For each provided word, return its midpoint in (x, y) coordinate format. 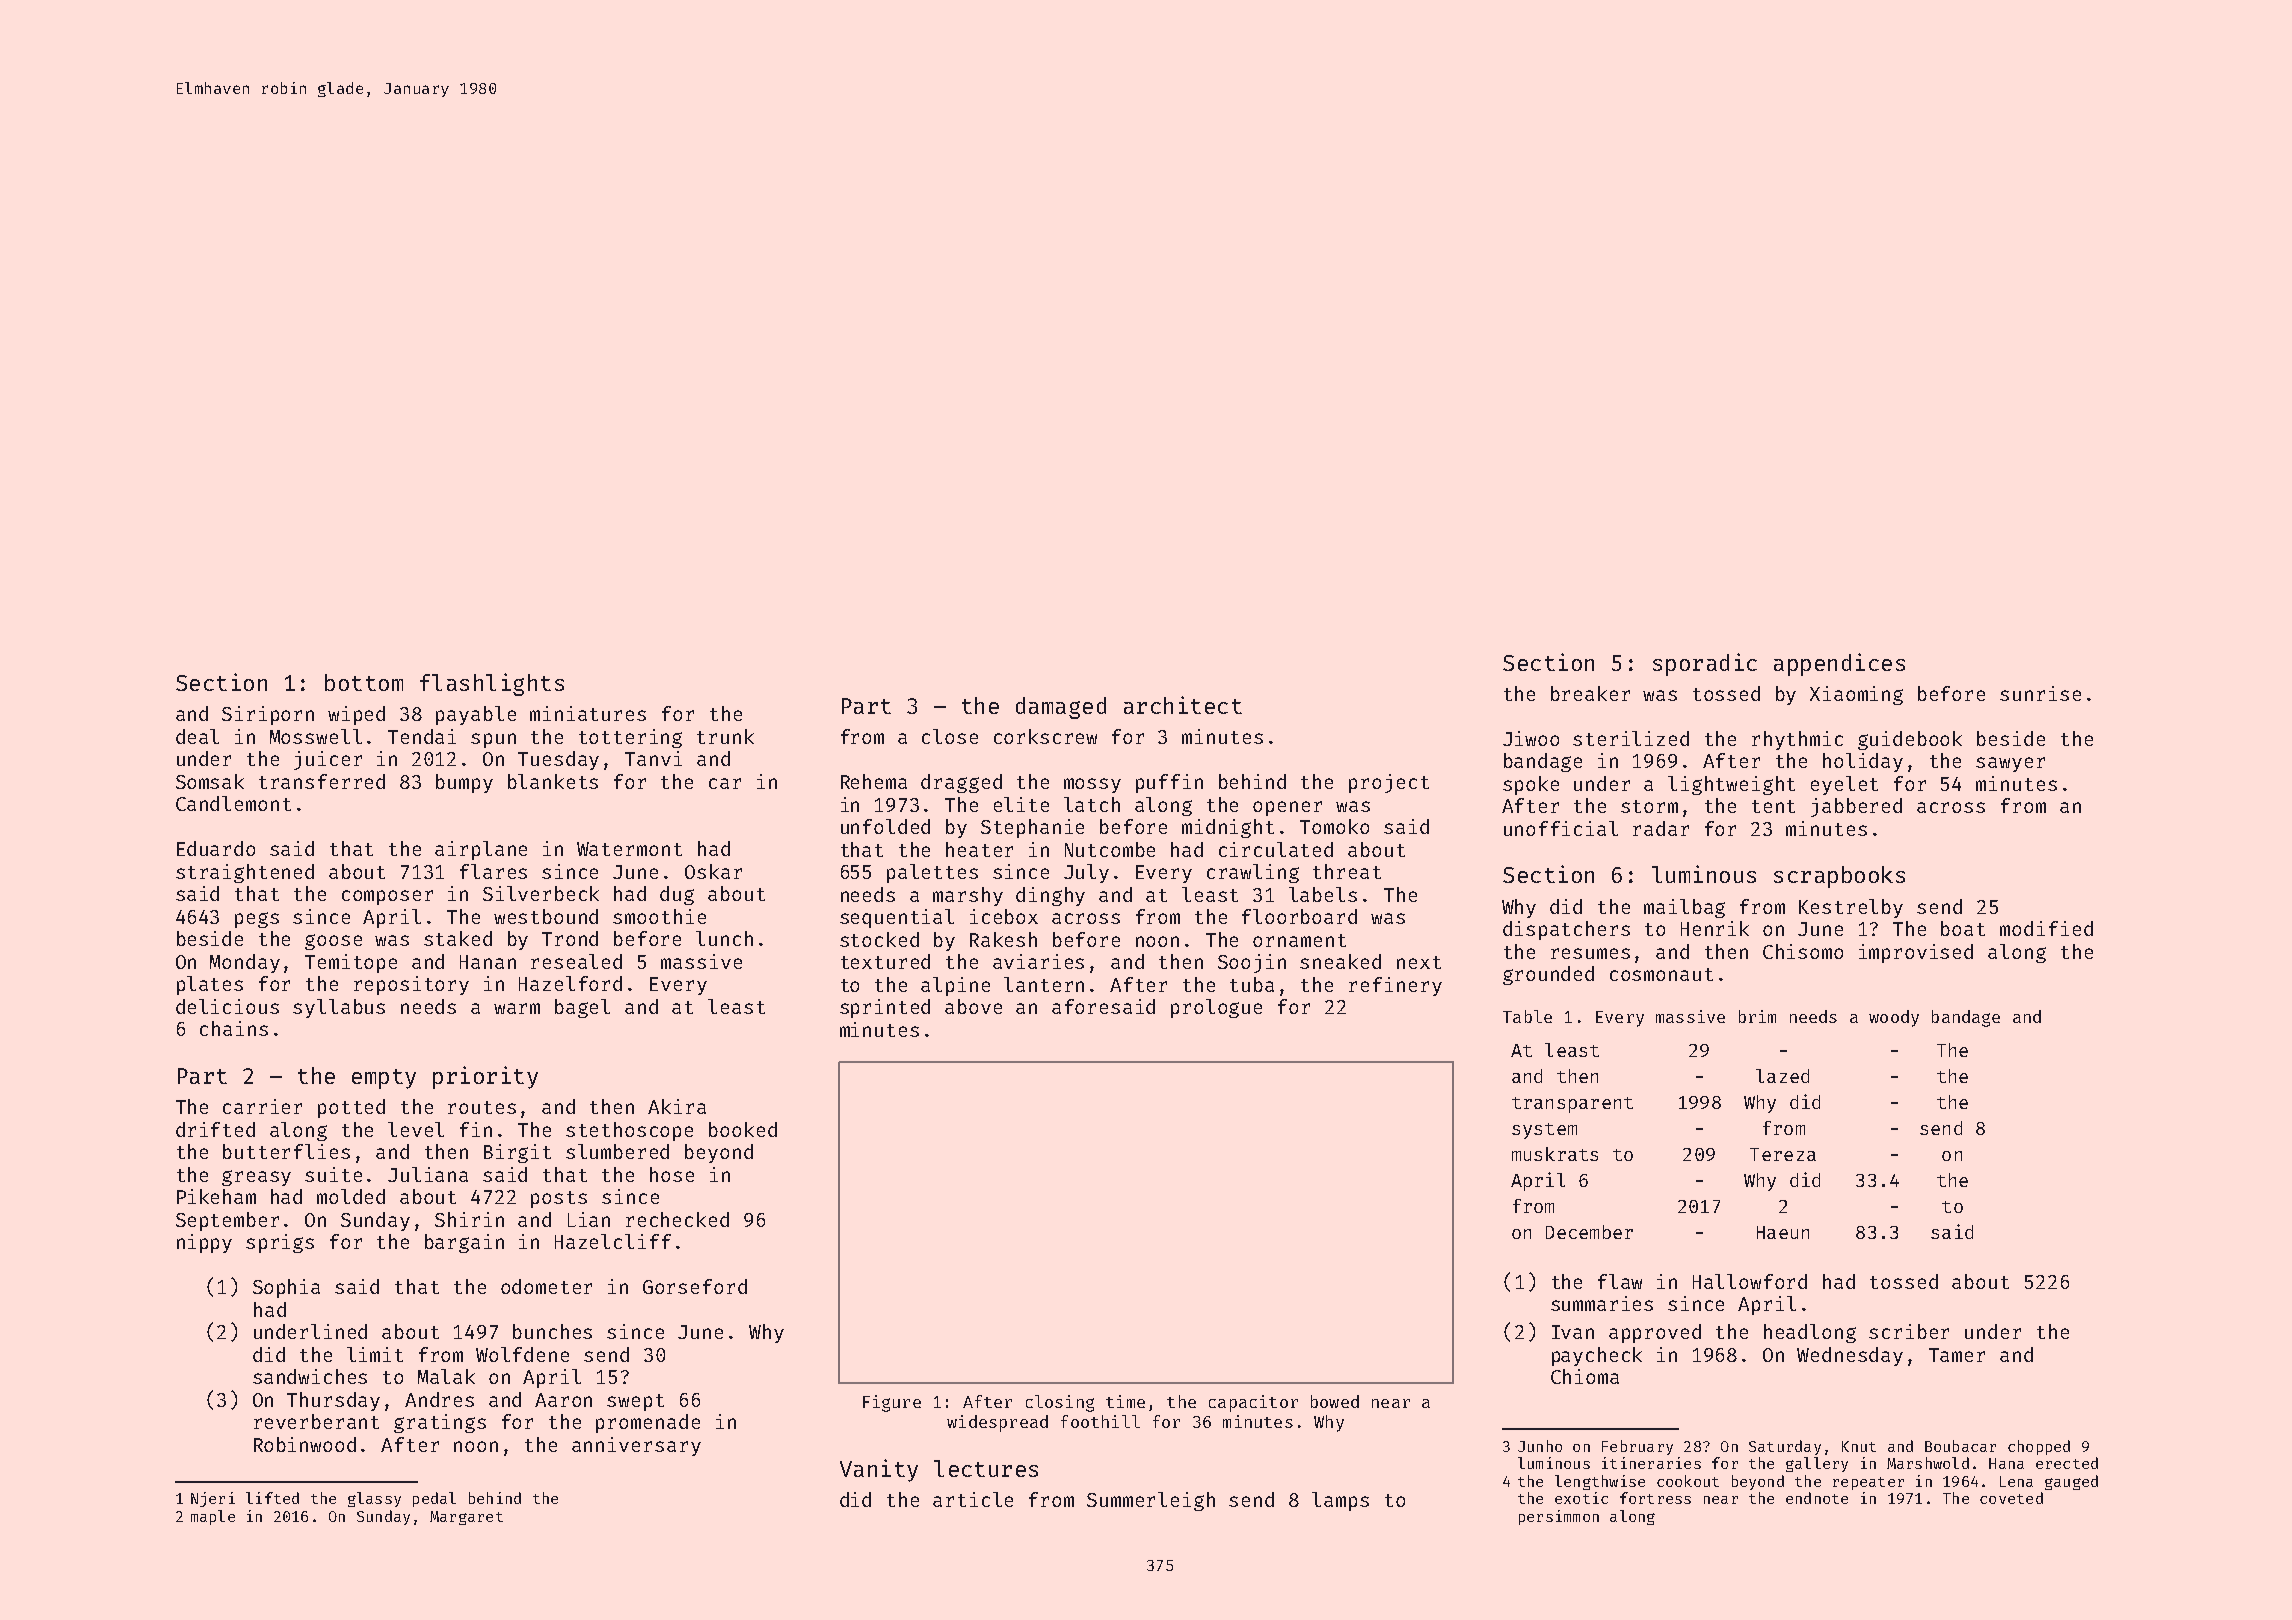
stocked (879, 939)
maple (213, 1517)
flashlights (492, 684)
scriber (1909, 1331)
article (973, 1499)
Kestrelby (1851, 908)
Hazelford (570, 983)
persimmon (1559, 1517)
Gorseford (695, 1286)
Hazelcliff (613, 1241)
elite (1021, 804)
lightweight (1731, 785)
